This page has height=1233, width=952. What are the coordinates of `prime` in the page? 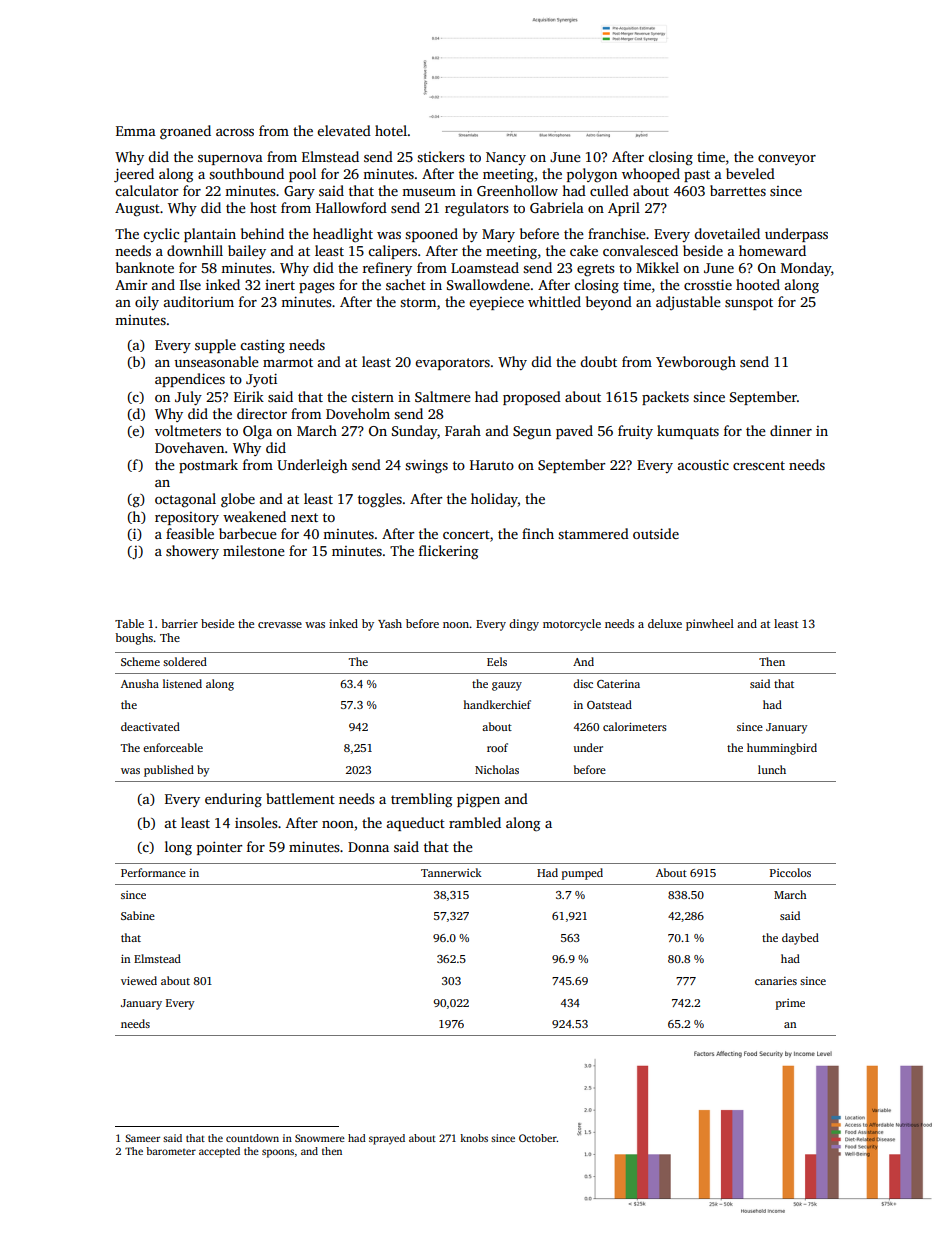 It's located at (790, 1004).
